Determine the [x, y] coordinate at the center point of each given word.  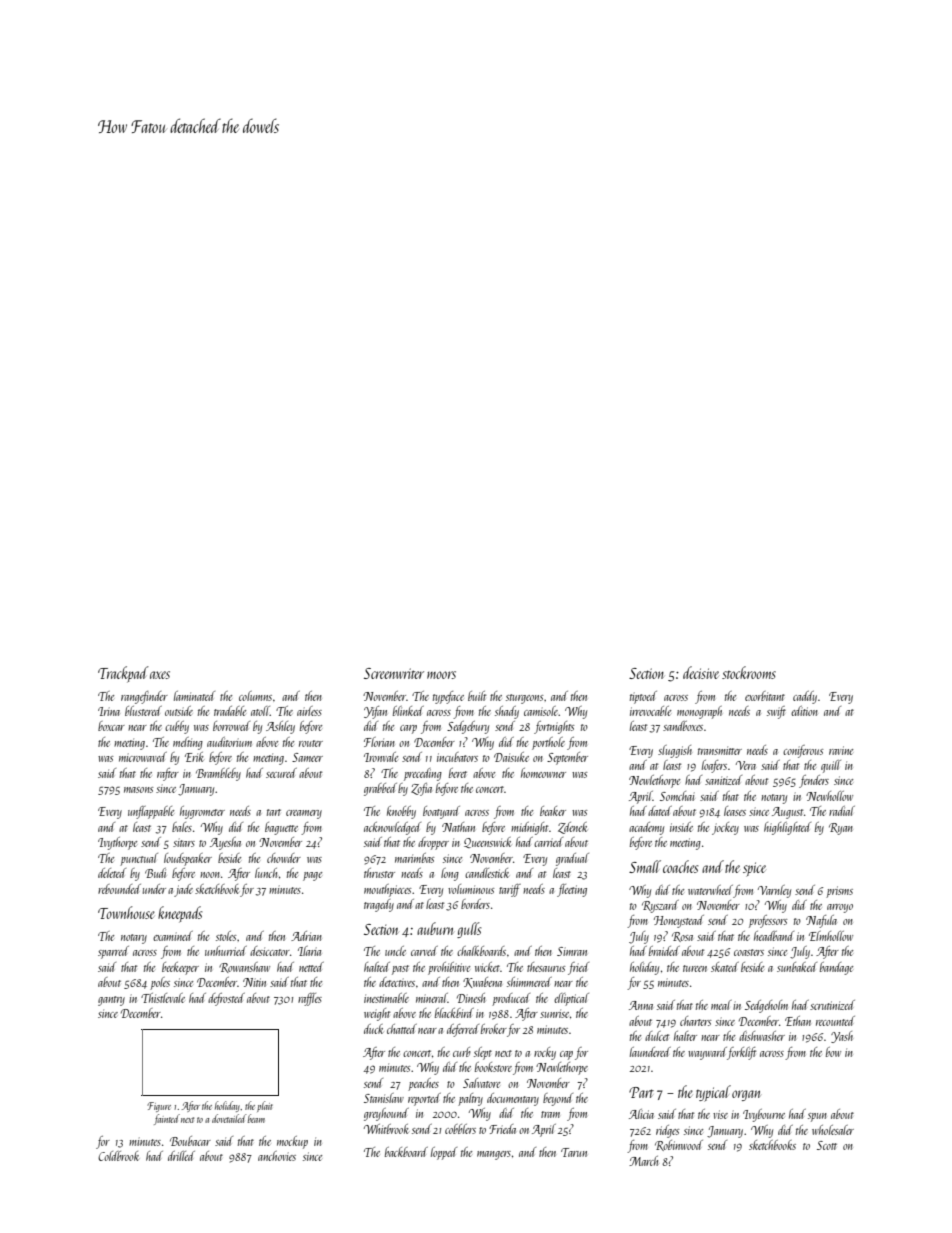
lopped [444, 1153]
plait [265, 1106]
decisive [701, 672]
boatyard [441, 812]
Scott [827, 1145]
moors [441, 675]
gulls [469, 930]
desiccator [270, 951]
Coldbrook [118, 1156]
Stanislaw [384, 1098]
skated [725, 967]
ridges [667, 1131]
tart [274, 812]
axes [160, 675]
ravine [841, 750]
